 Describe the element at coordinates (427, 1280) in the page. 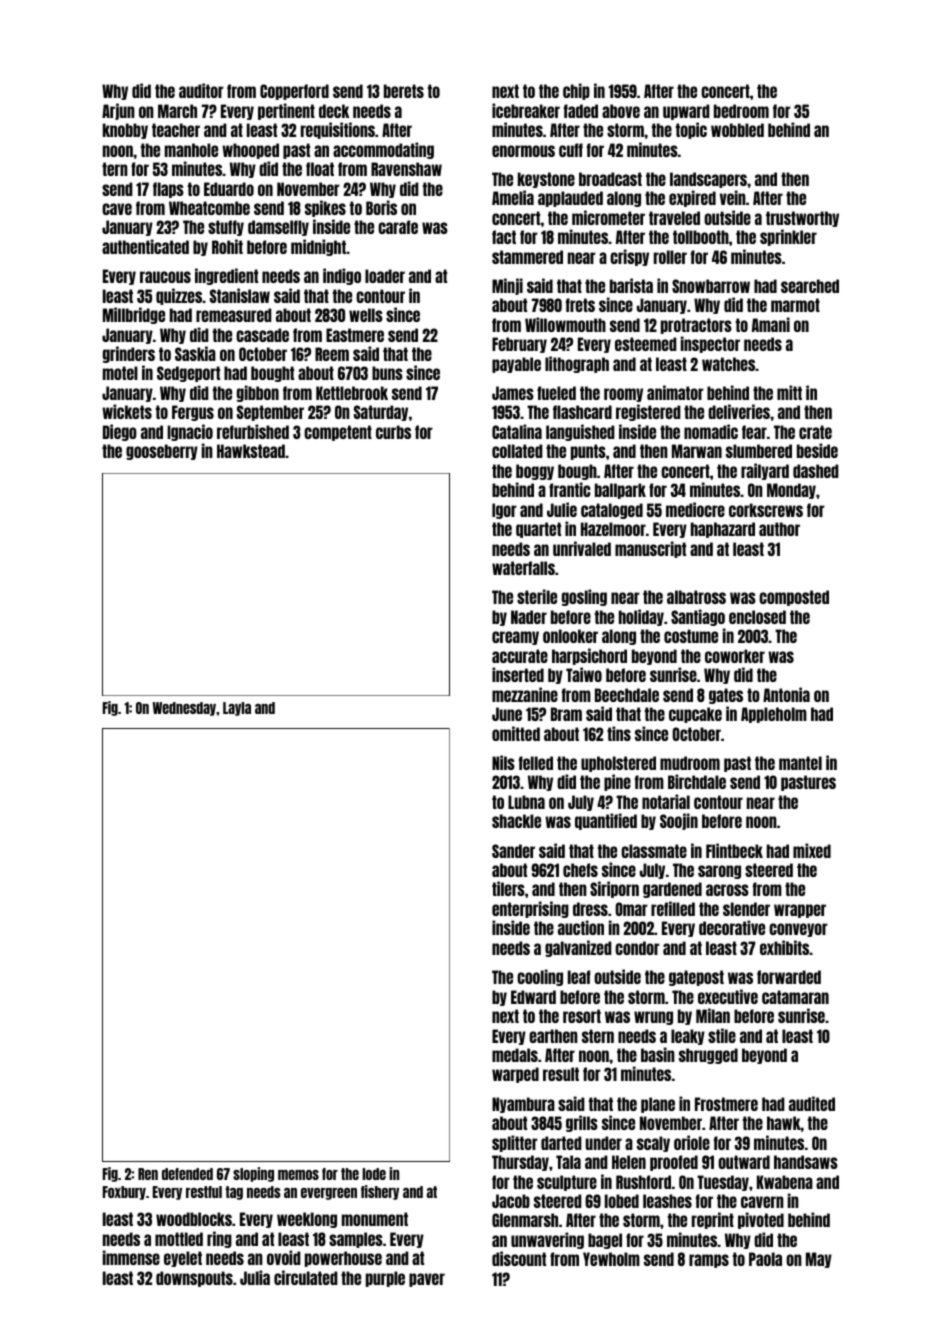

I see `paver` at that location.
